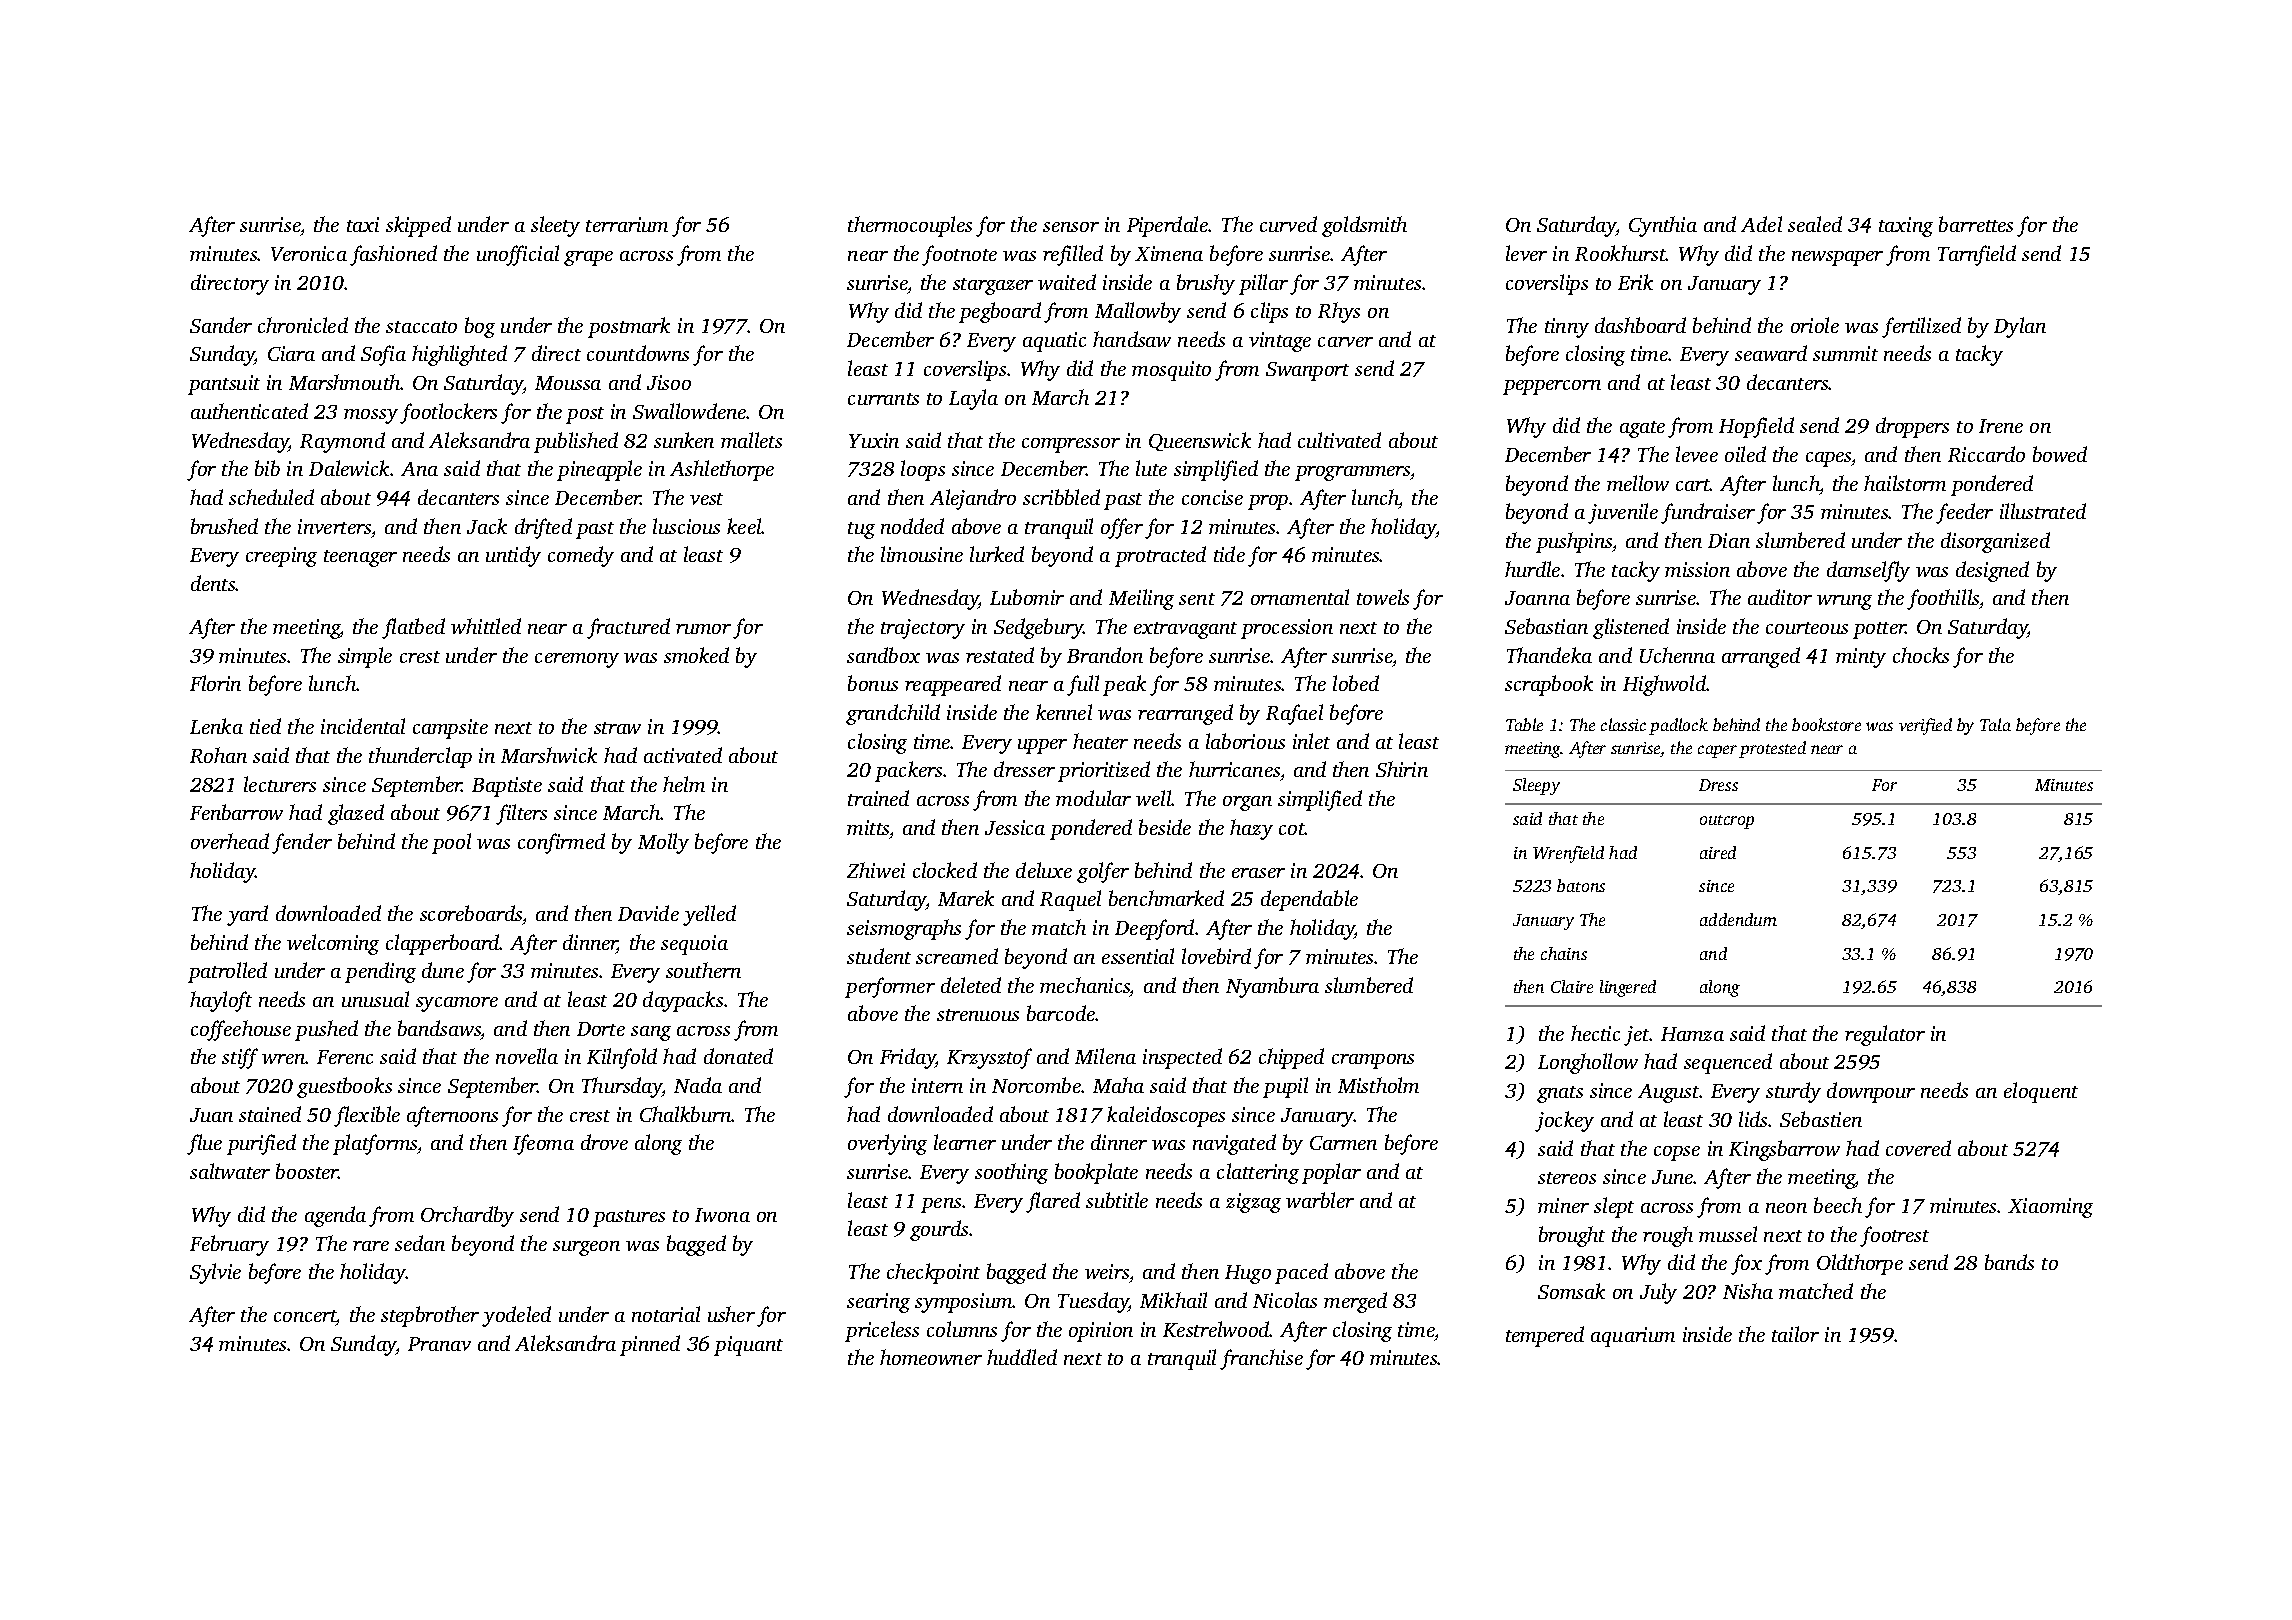  Describe the element at coordinates (213, 583) in the image. I see `dents` at that location.
